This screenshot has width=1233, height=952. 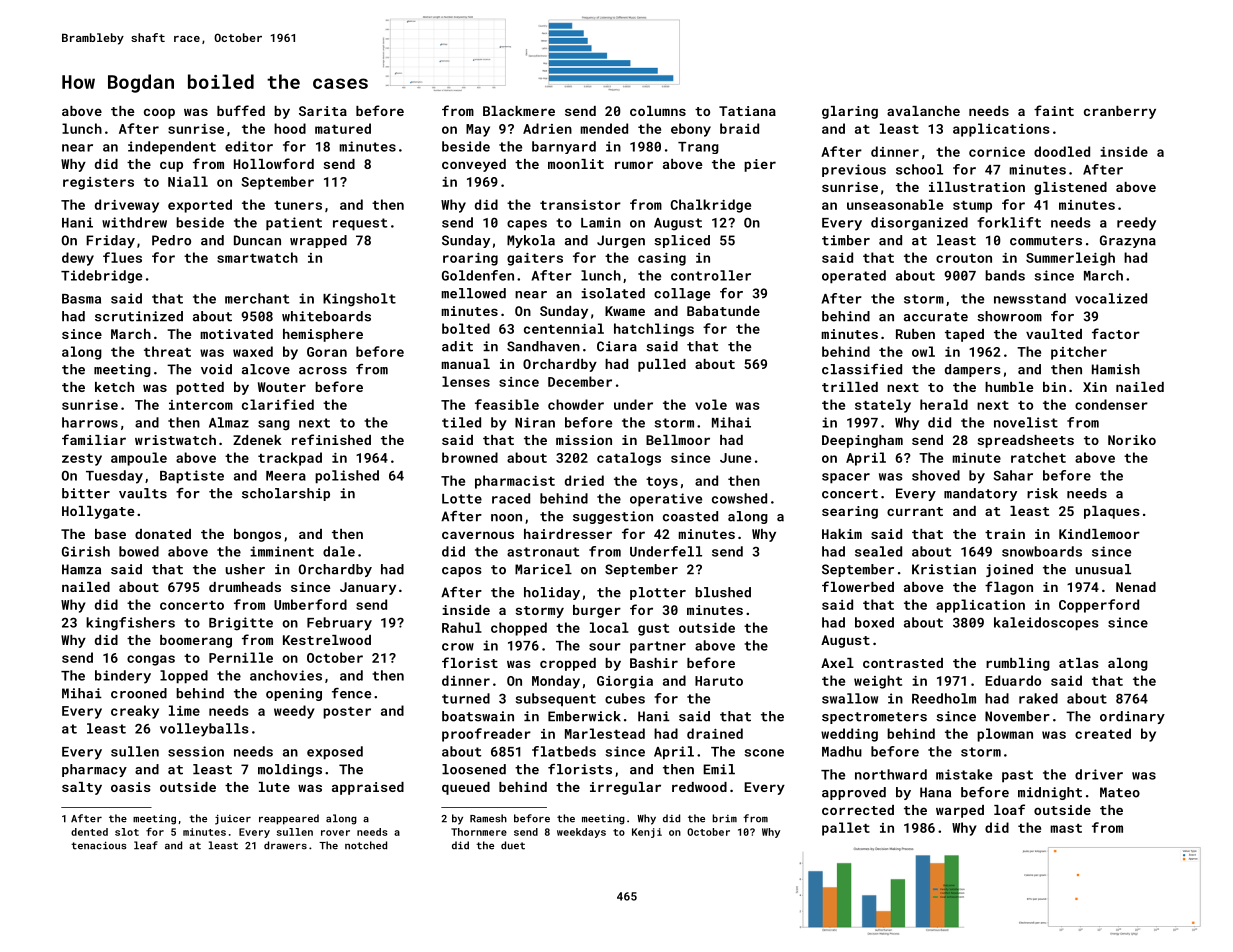 What do you see at coordinates (285, 845) in the screenshot?
I see `drawers` at bounding box center [285, 845].
